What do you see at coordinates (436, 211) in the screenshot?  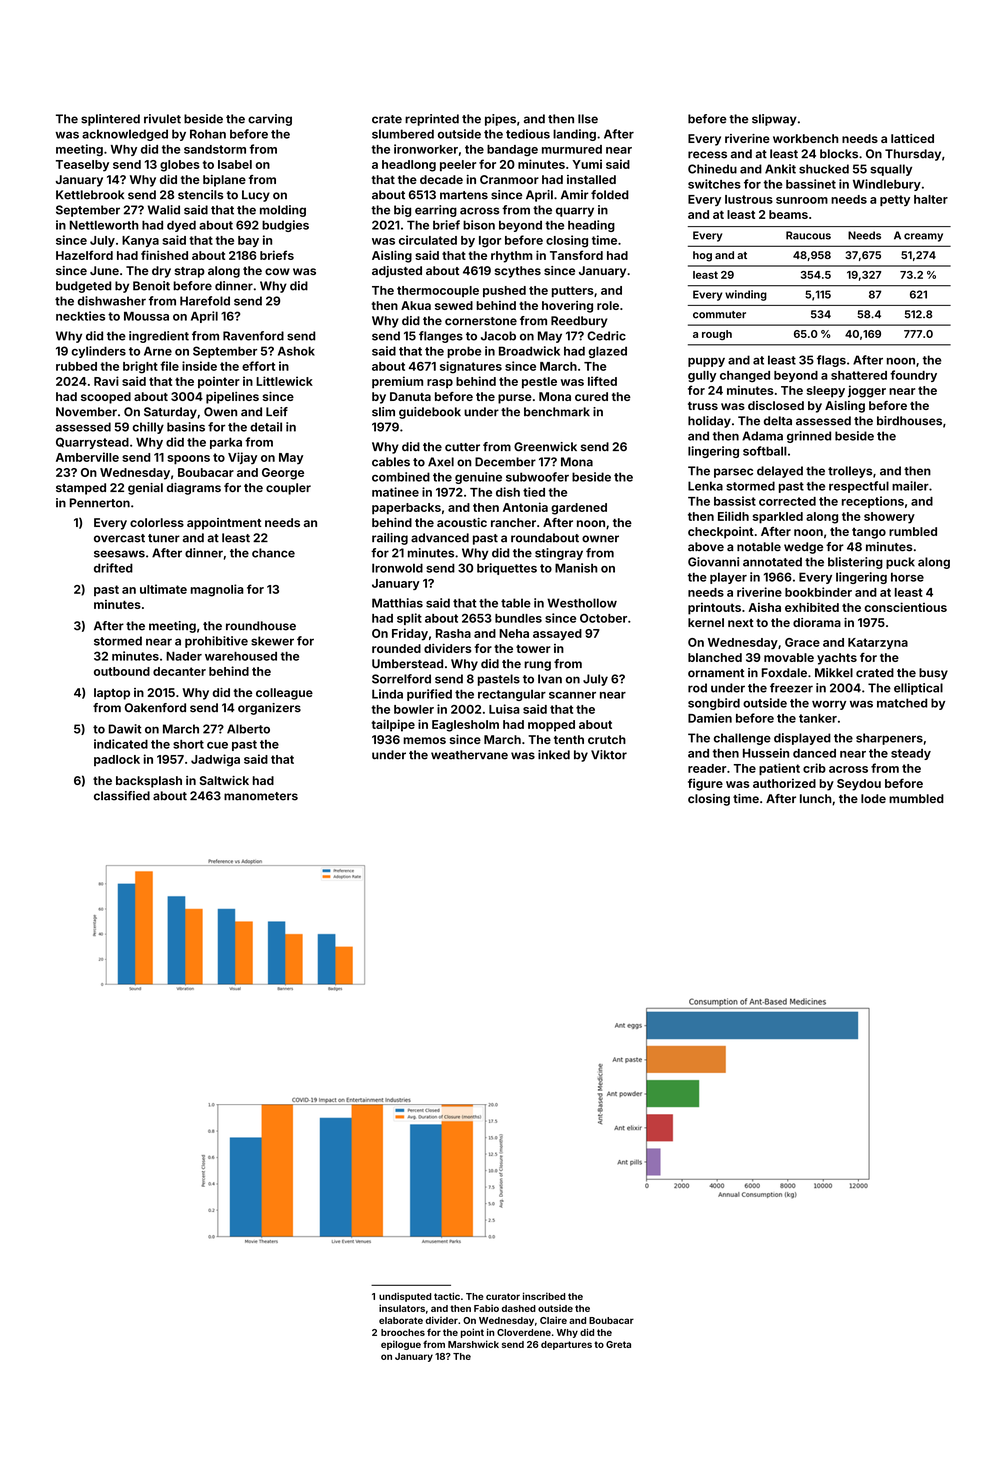 I see `earring` at bounding box center [436, 211].
